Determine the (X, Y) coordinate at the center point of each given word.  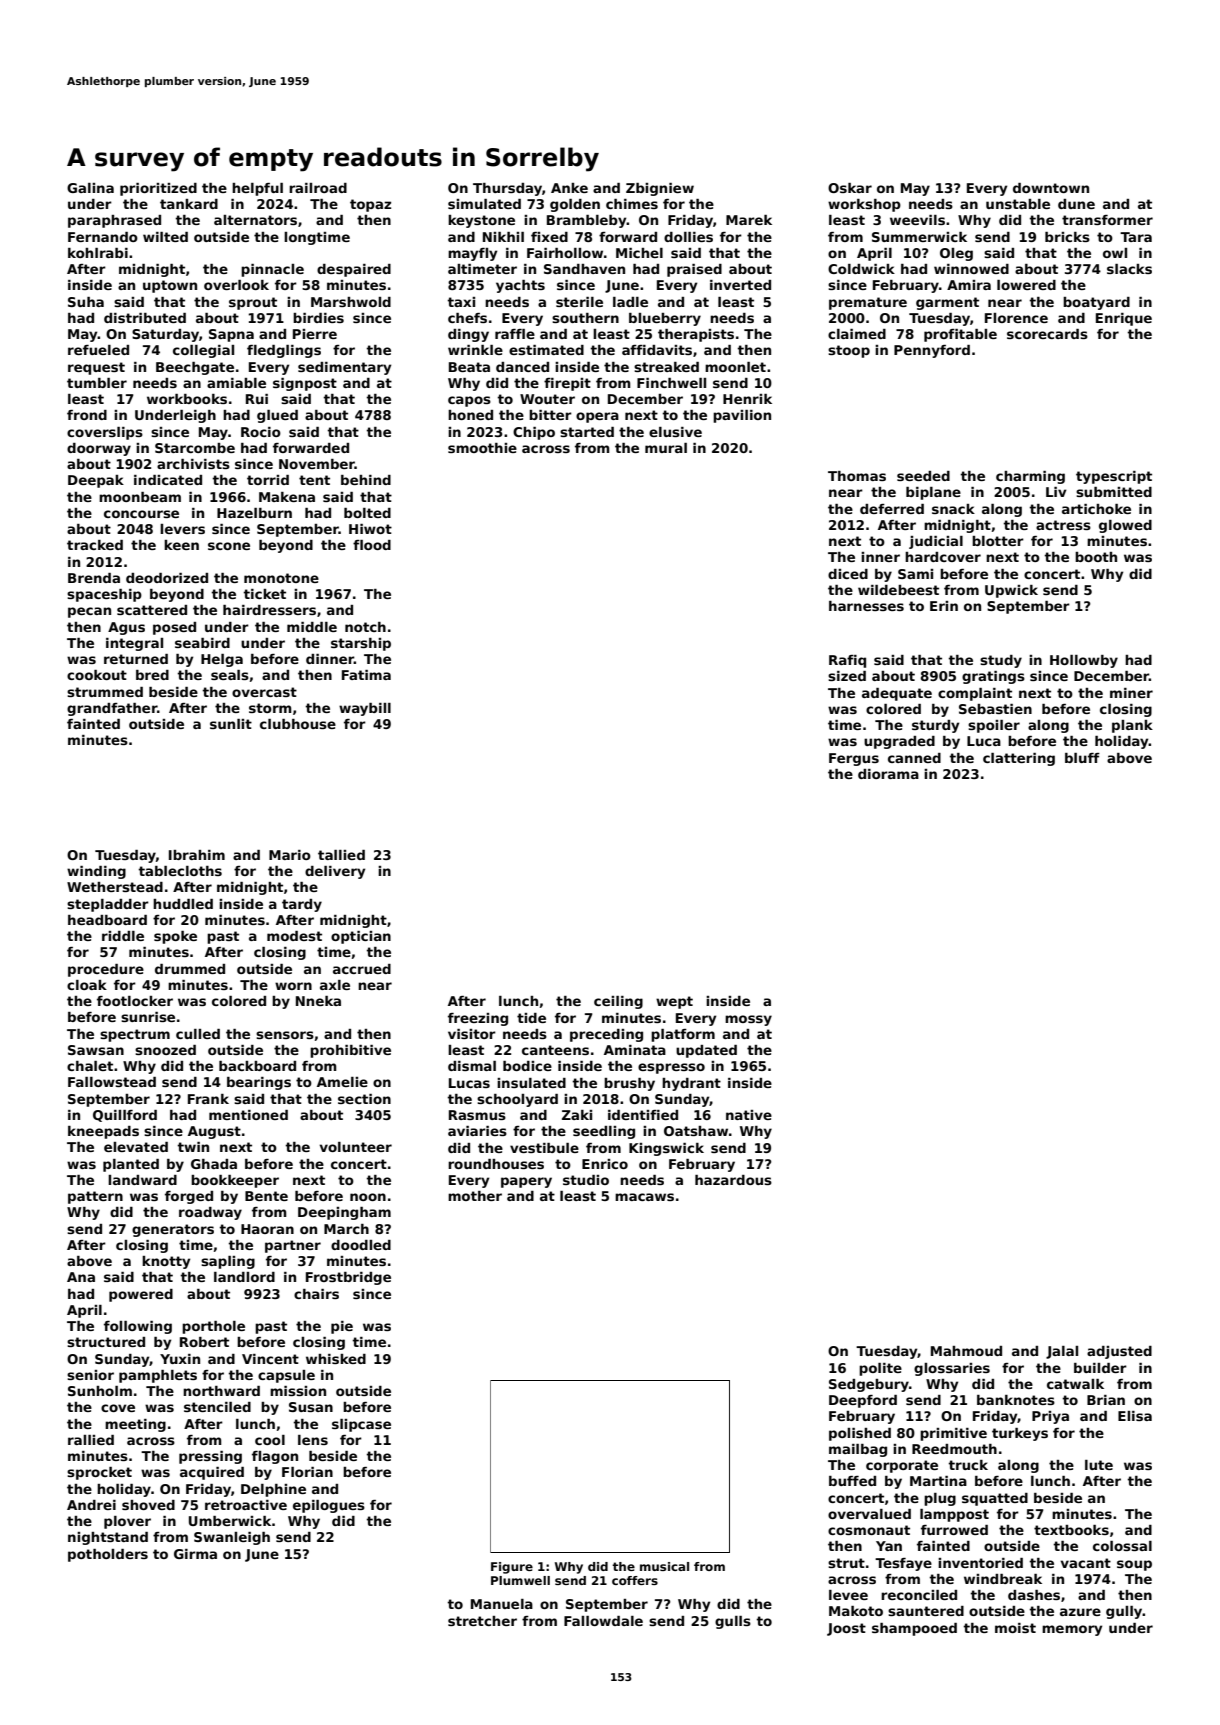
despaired (354, 270)
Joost (846, 1629)
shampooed (914, 1629)
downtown (1051, 188)
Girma (195, 1554)
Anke (569, 188)
